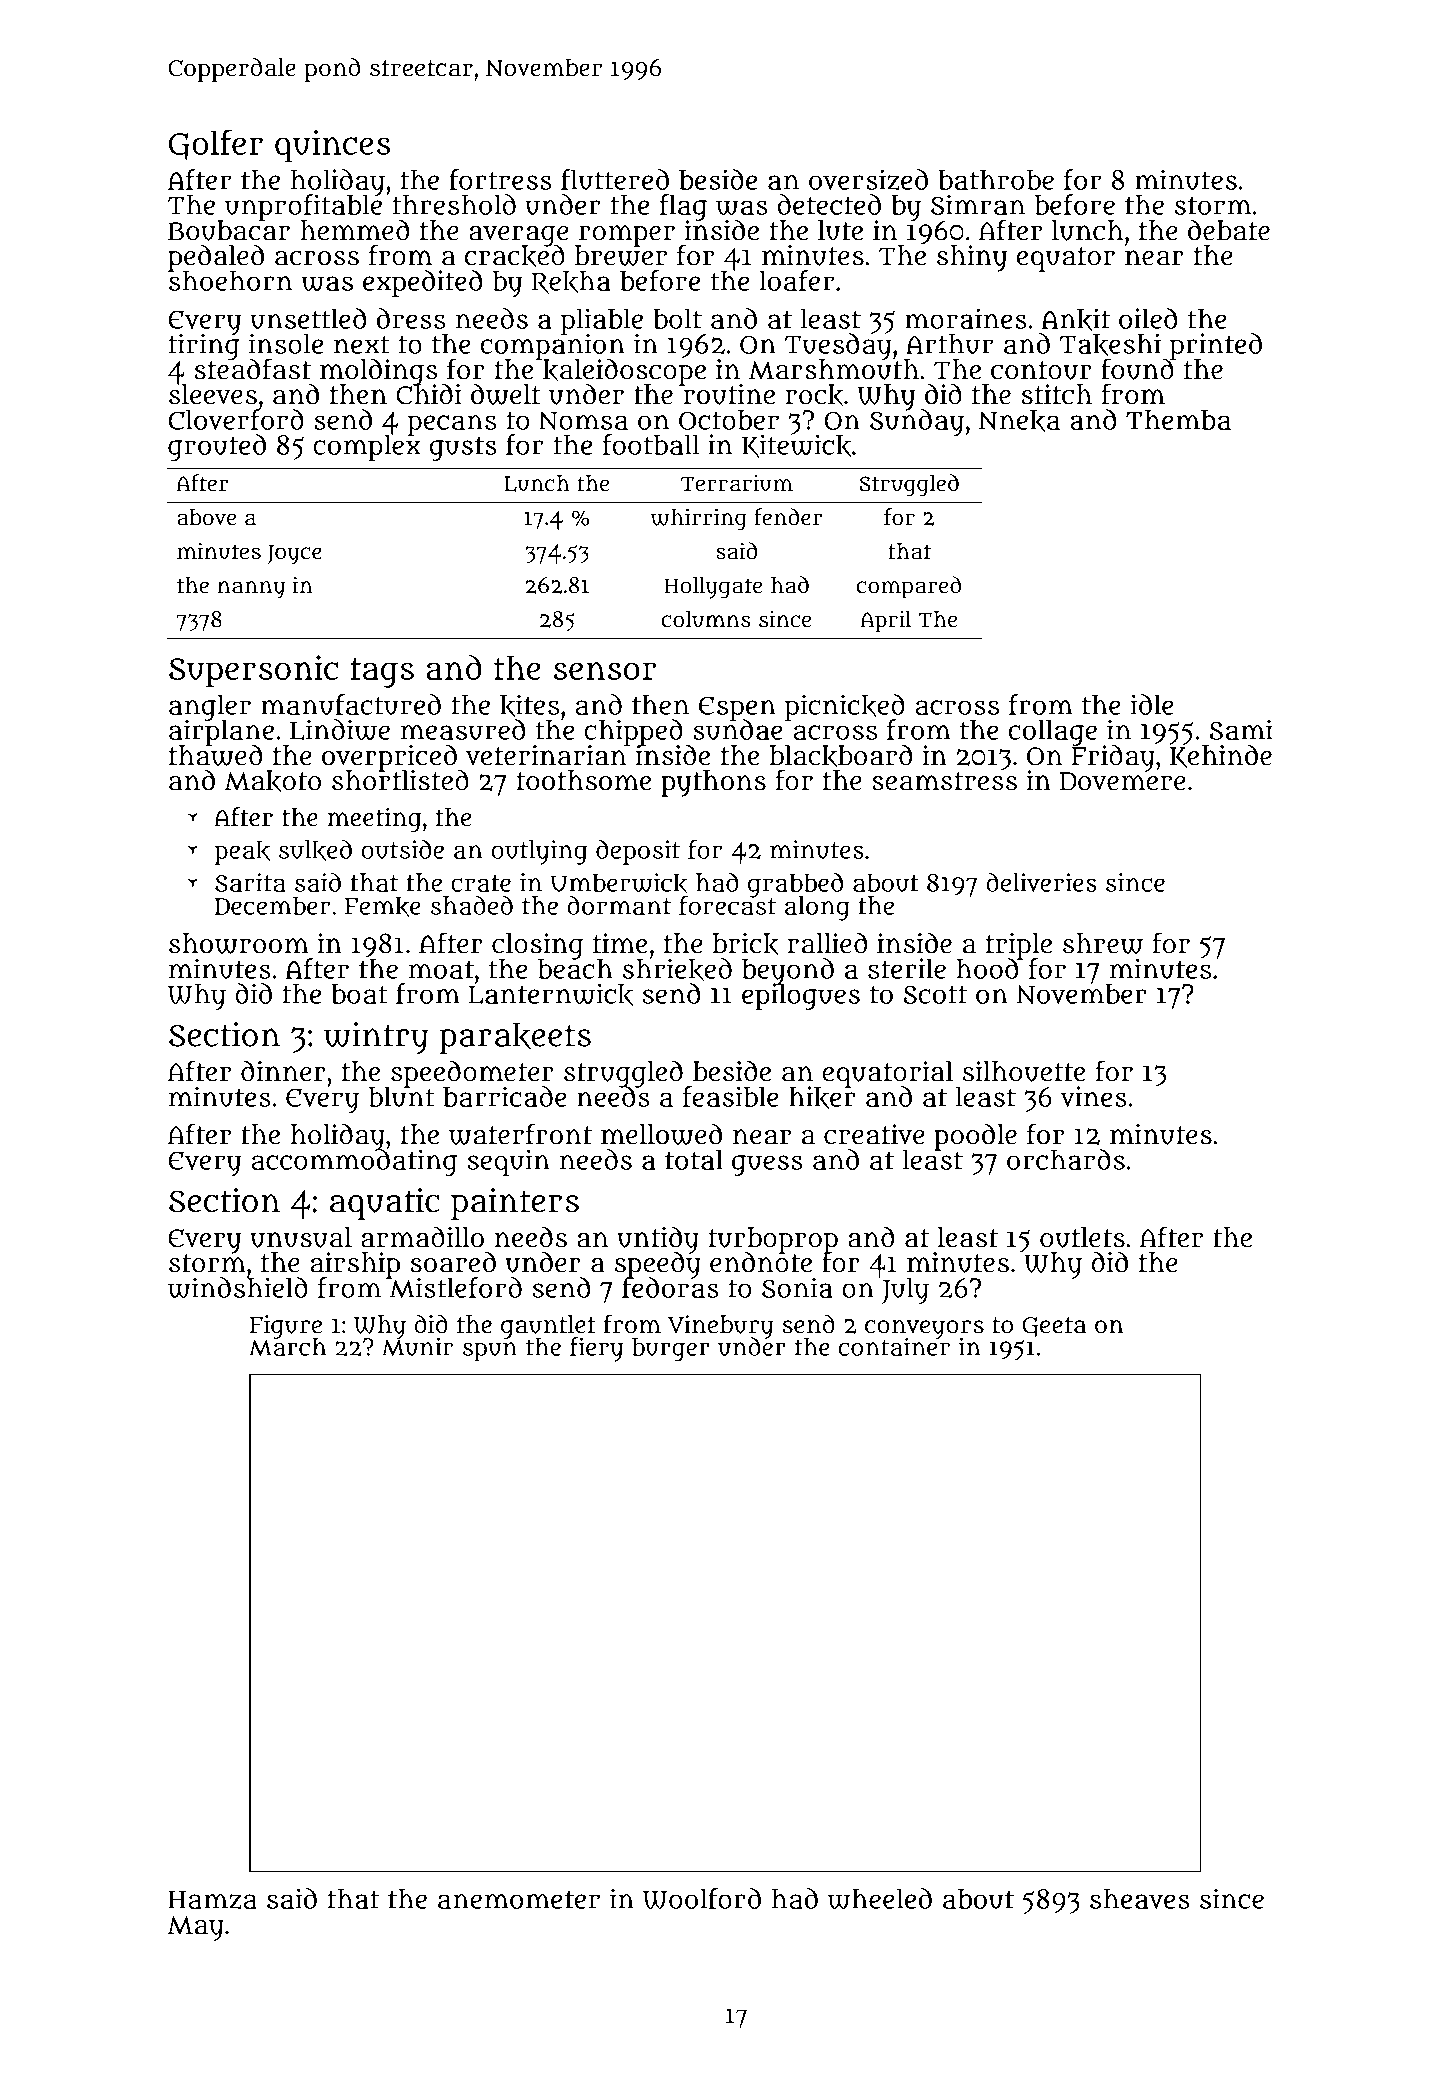 This screenshot has height=2100, width=1450. I want to click on oversized, so click(868, 179).
